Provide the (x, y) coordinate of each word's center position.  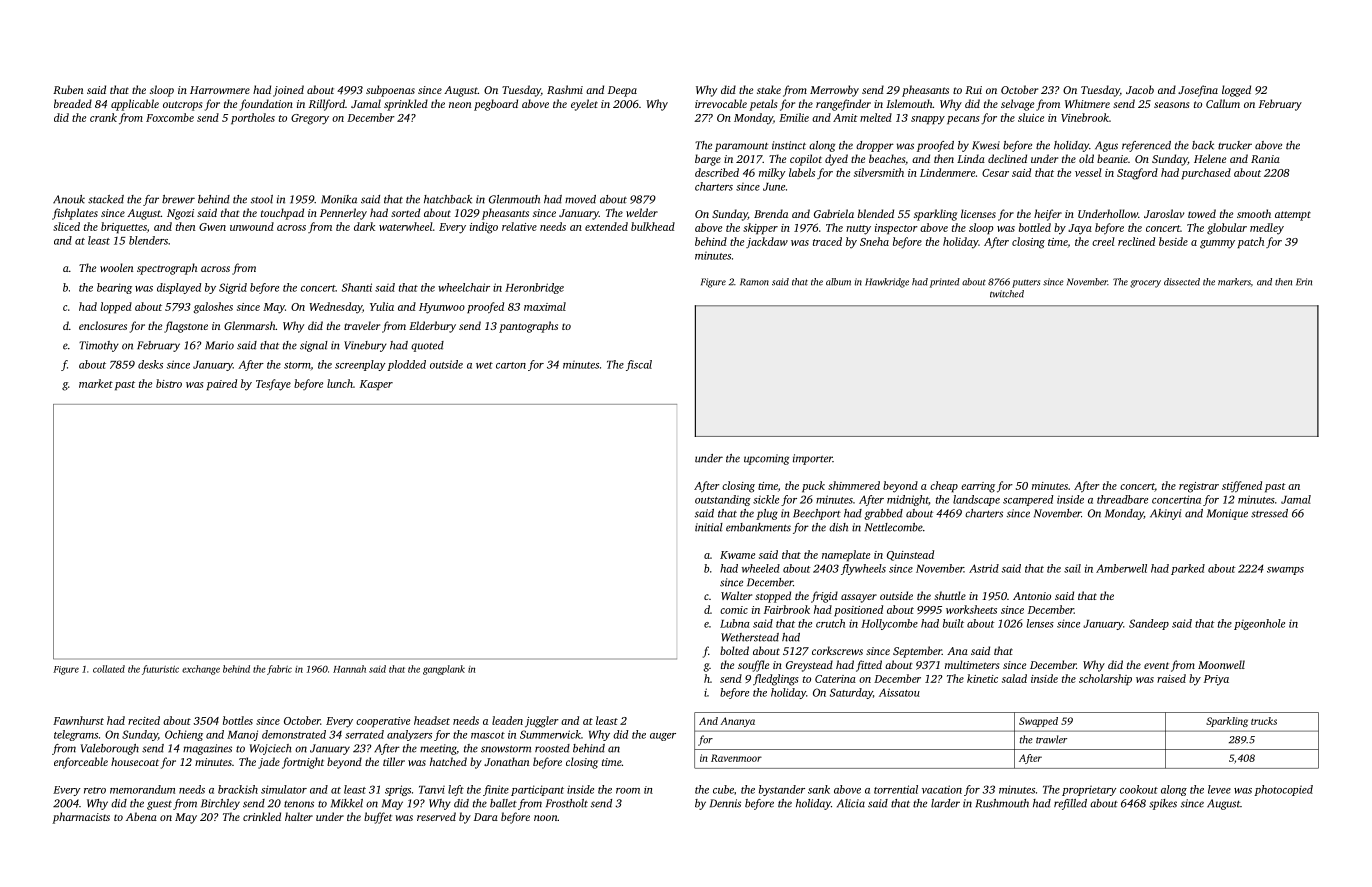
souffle (753, 666)
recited (144, 720)
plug (767, 514)
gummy (1217, 244)
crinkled (262, 816)
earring (978, 487)
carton (511, 365)
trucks (1264, 721)
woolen (116, 267)
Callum (1223, 103)
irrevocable (721, 103)
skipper (760, 229)
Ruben (68, 89)
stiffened (1242, 487)
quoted (427, 346)
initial (709, 527)
